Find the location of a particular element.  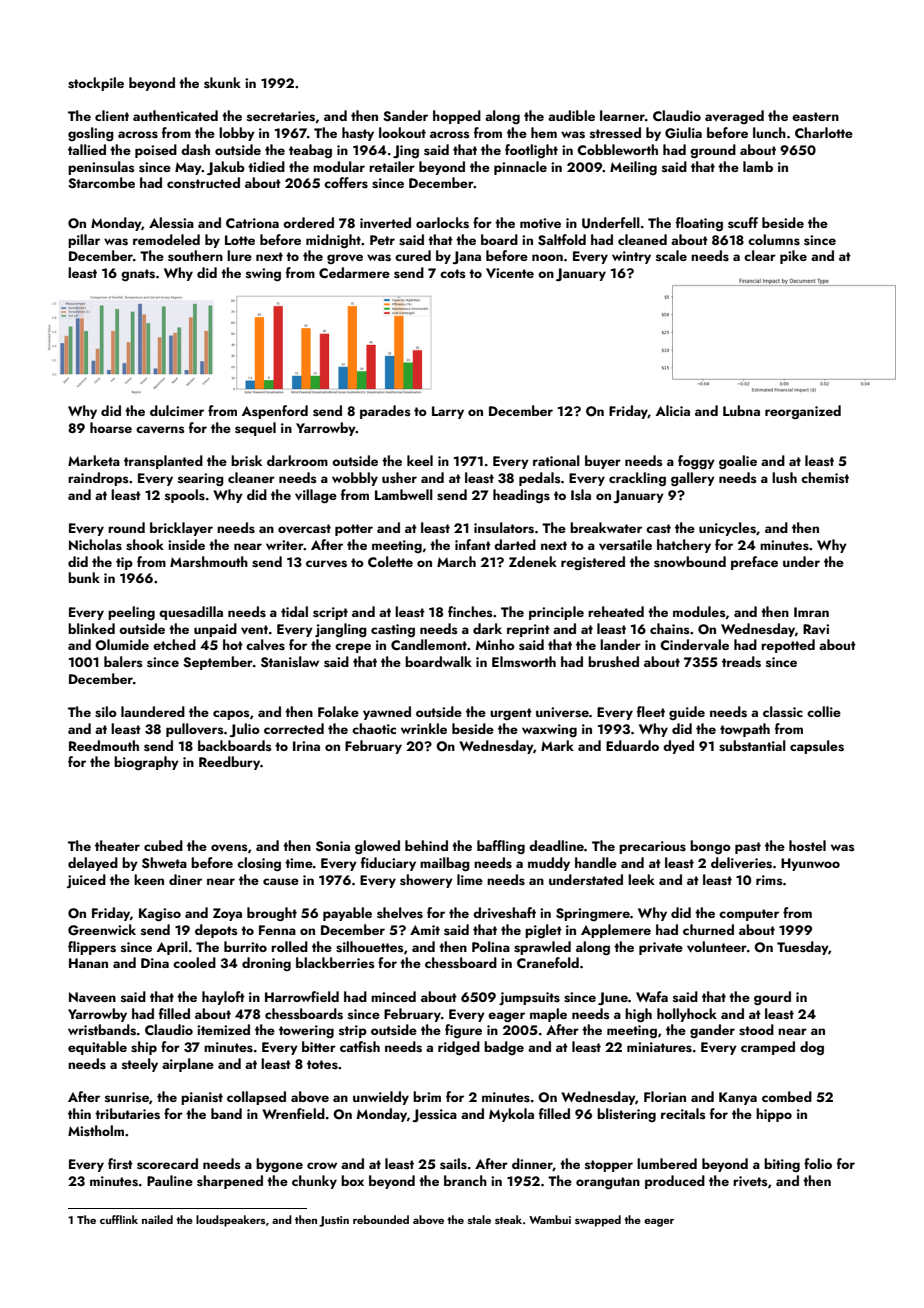

sprawled is located at coordinates (542, 948).
